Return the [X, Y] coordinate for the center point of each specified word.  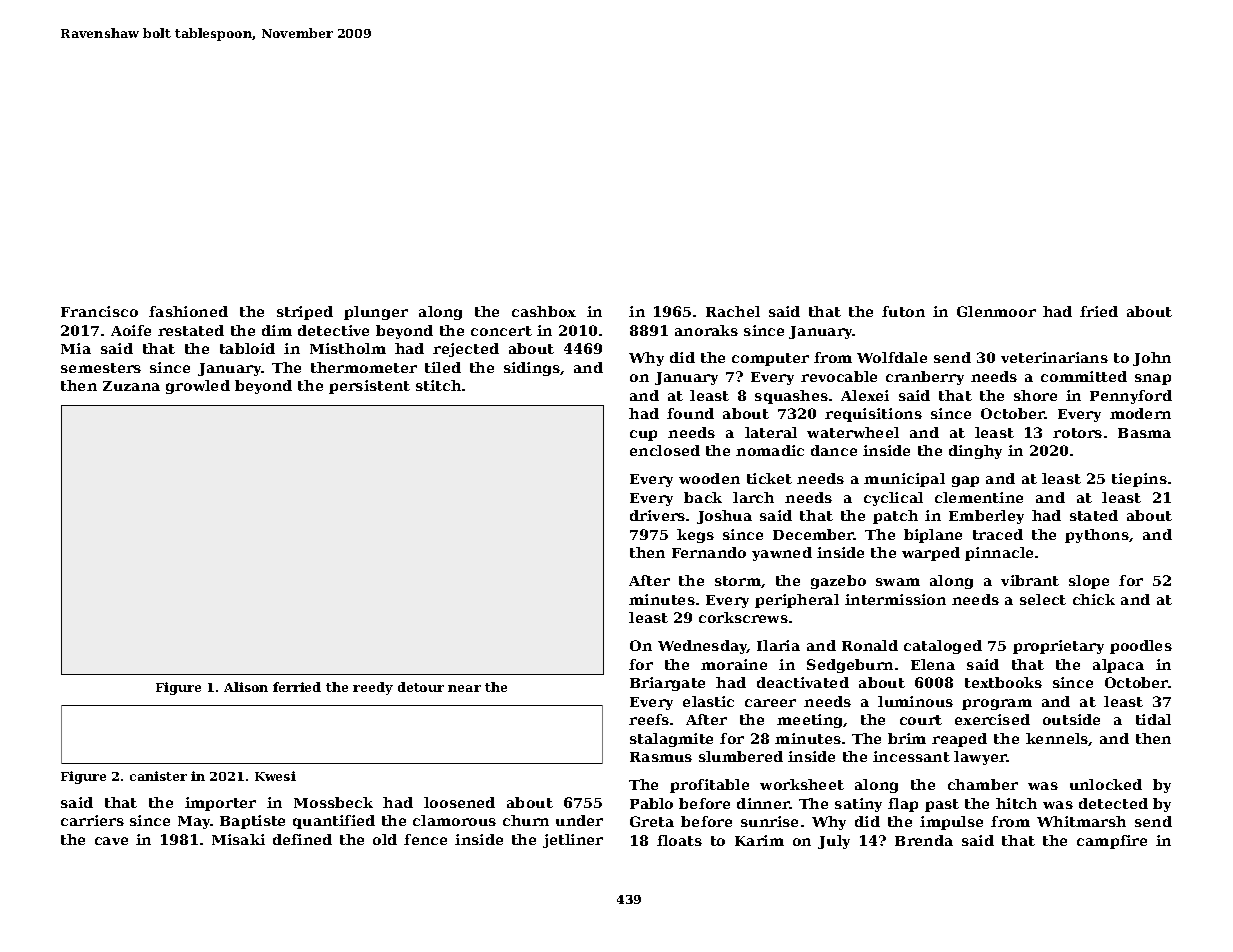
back [703, 497]
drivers [657, 515]
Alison [246, 687]
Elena [933, 664]
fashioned [188, 311]
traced [998, 534]
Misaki [238, 839]
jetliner [573, 841]
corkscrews [743, 617]
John [1152, 359]
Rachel [733, 311]
